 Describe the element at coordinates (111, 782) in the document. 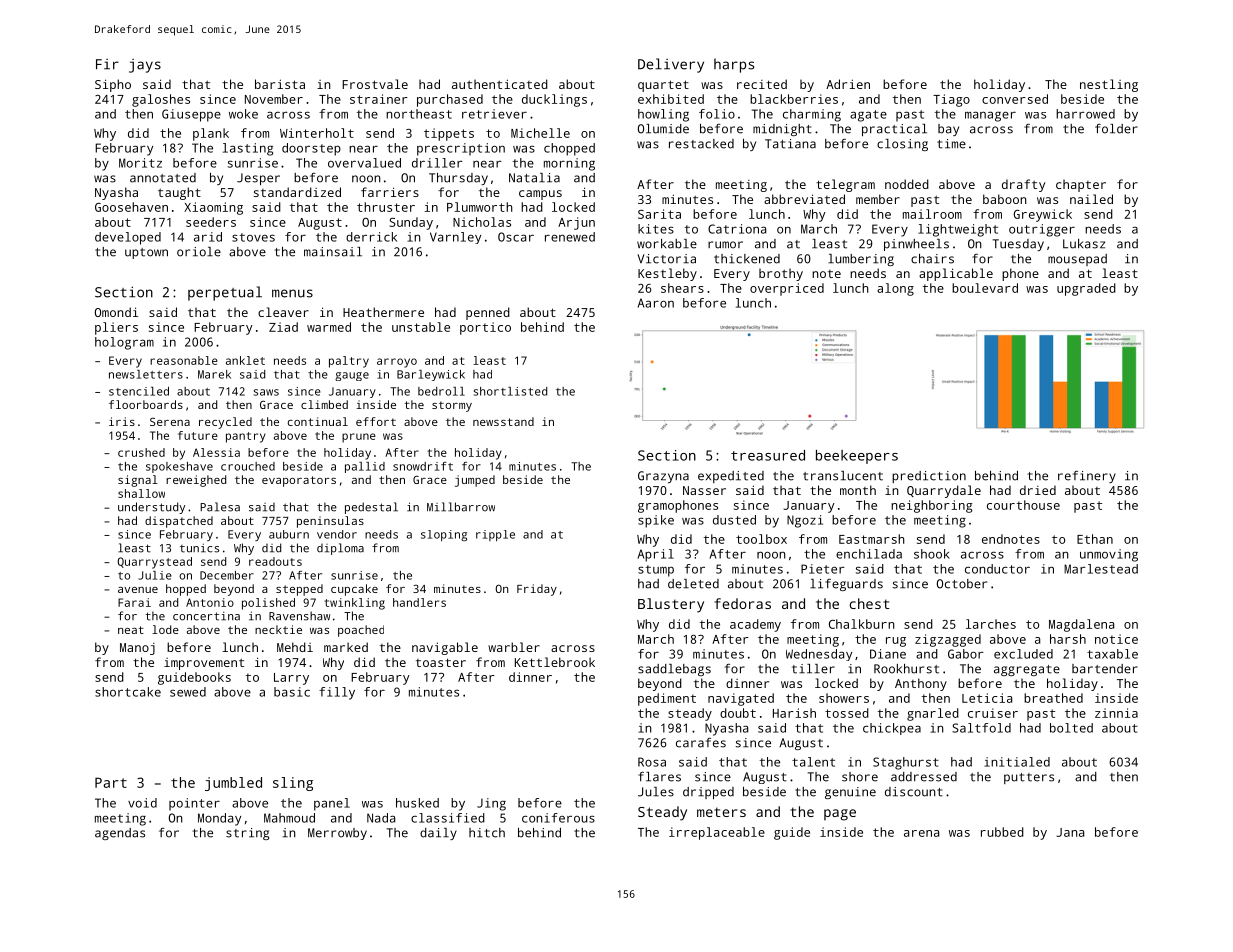

I see `Part` at that location.
